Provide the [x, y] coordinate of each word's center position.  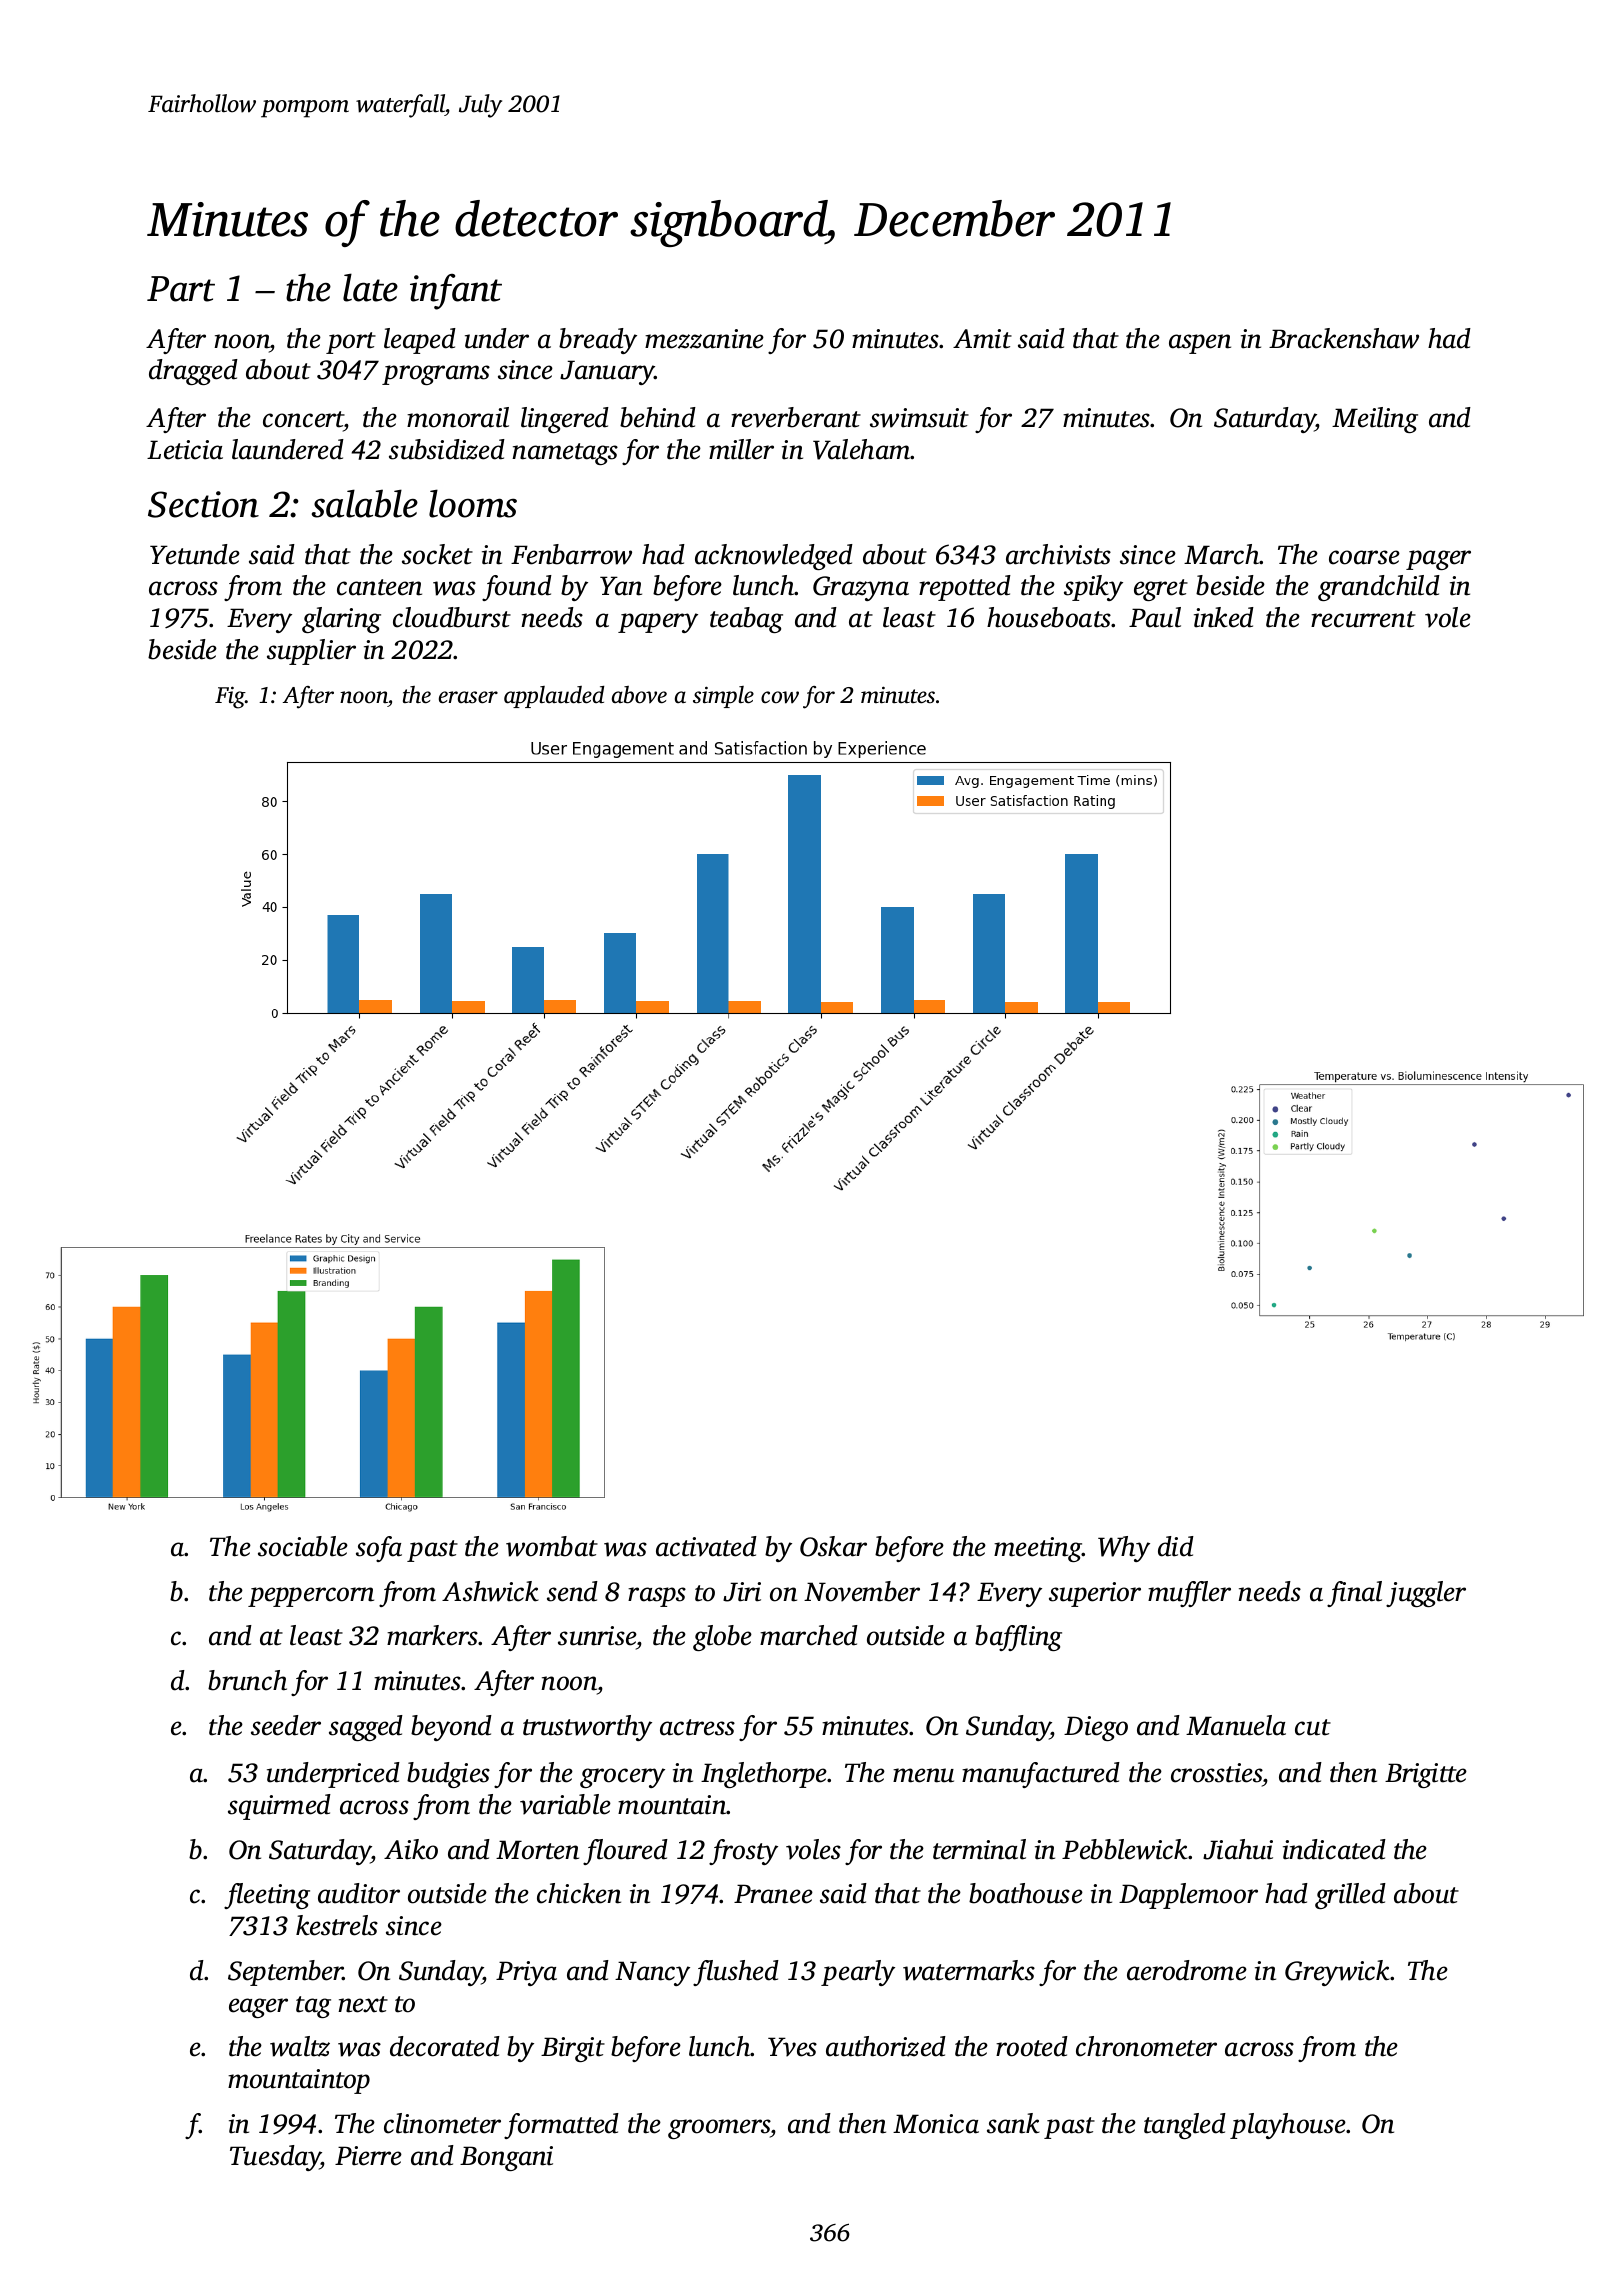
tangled [1185, 2126]
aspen [1200, 344]
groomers [719, 2129]
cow [780, 697]
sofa [379, 1549]
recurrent [1363, 619]
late [370, 287]
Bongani [506, 2158]
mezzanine [704, 339]
